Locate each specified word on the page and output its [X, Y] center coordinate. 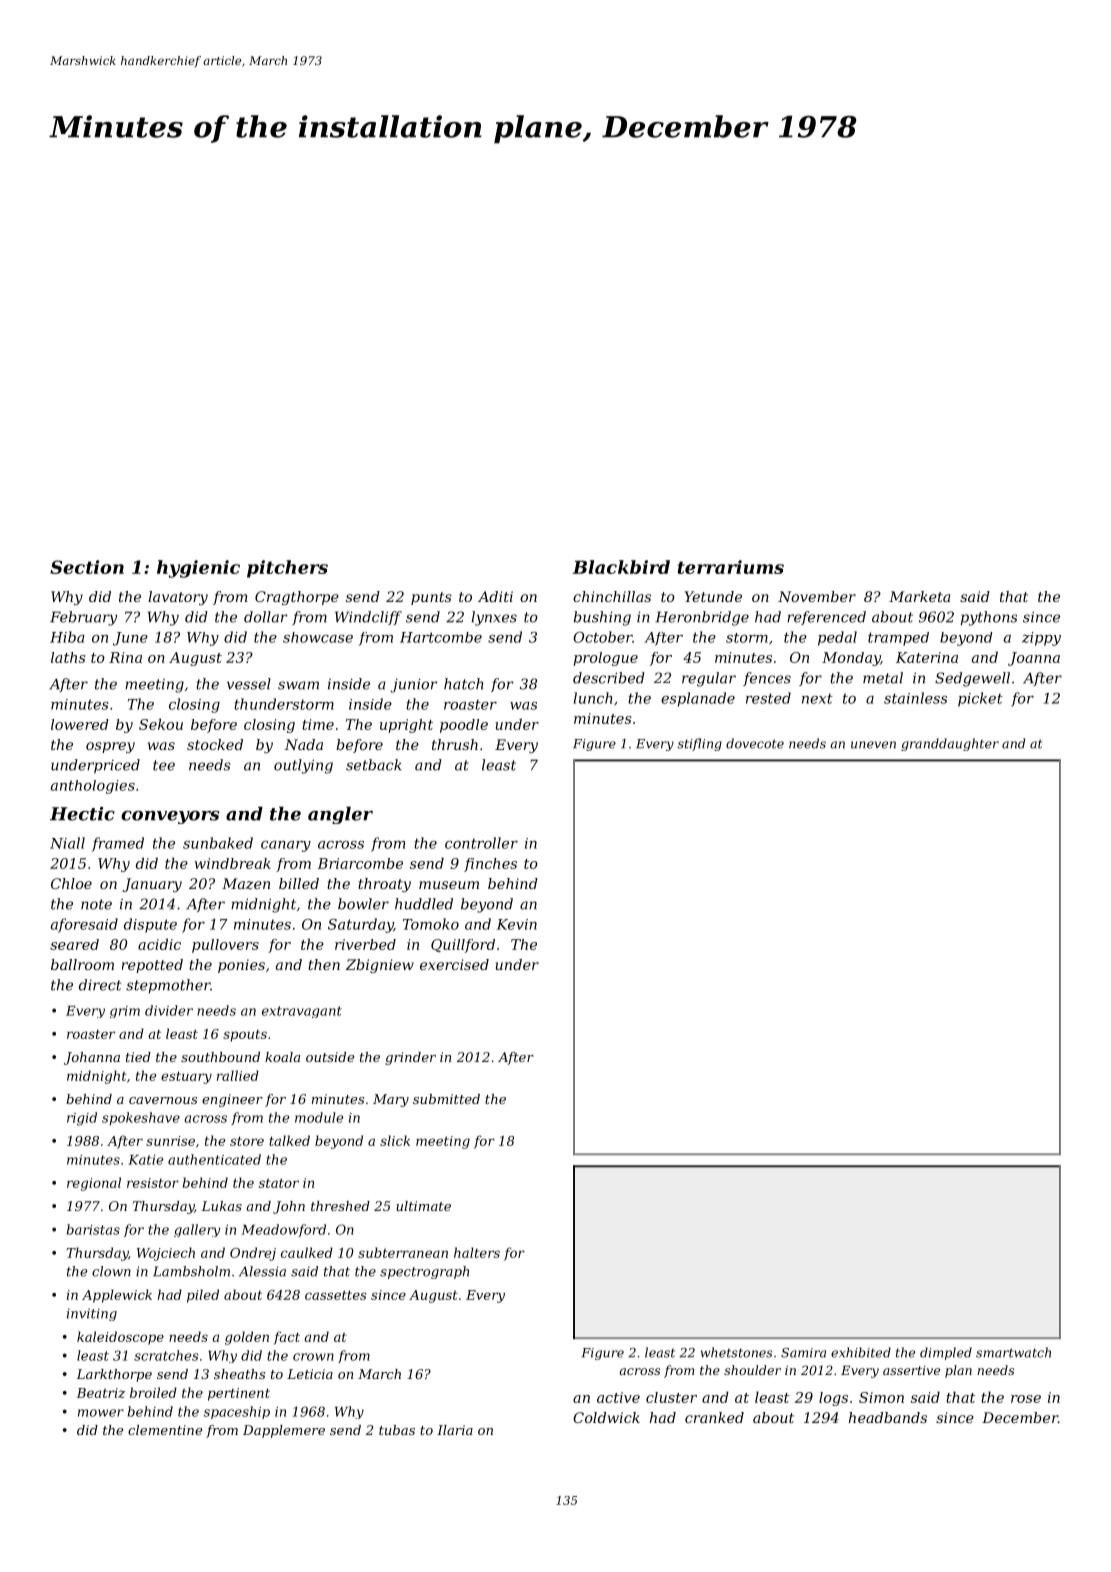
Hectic [82, 814]
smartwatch [1013, 1352]
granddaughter [950, 744]
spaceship [237, 1412]
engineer [232, 1100]
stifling [699, 744]
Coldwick [606, 1417]
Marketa [919, 596]
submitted [446, 1099]
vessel [249, 684]
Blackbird [621, 567]
